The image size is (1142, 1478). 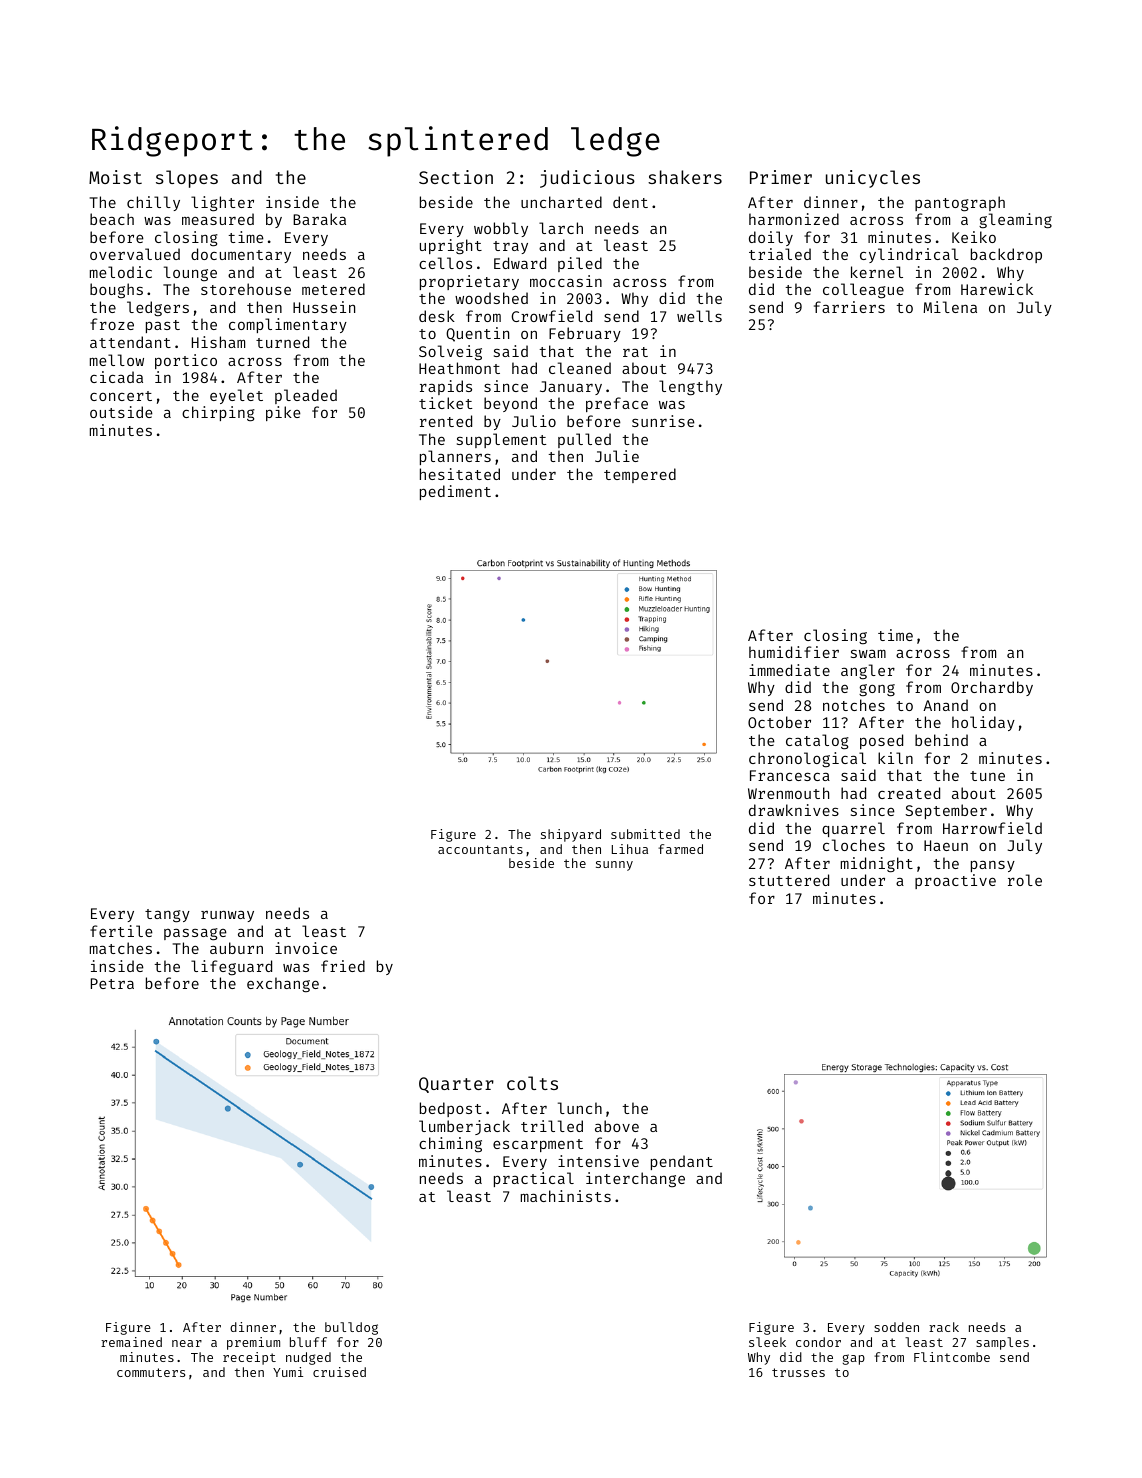 I want to click on Moist, so click(x=115, y=177).
